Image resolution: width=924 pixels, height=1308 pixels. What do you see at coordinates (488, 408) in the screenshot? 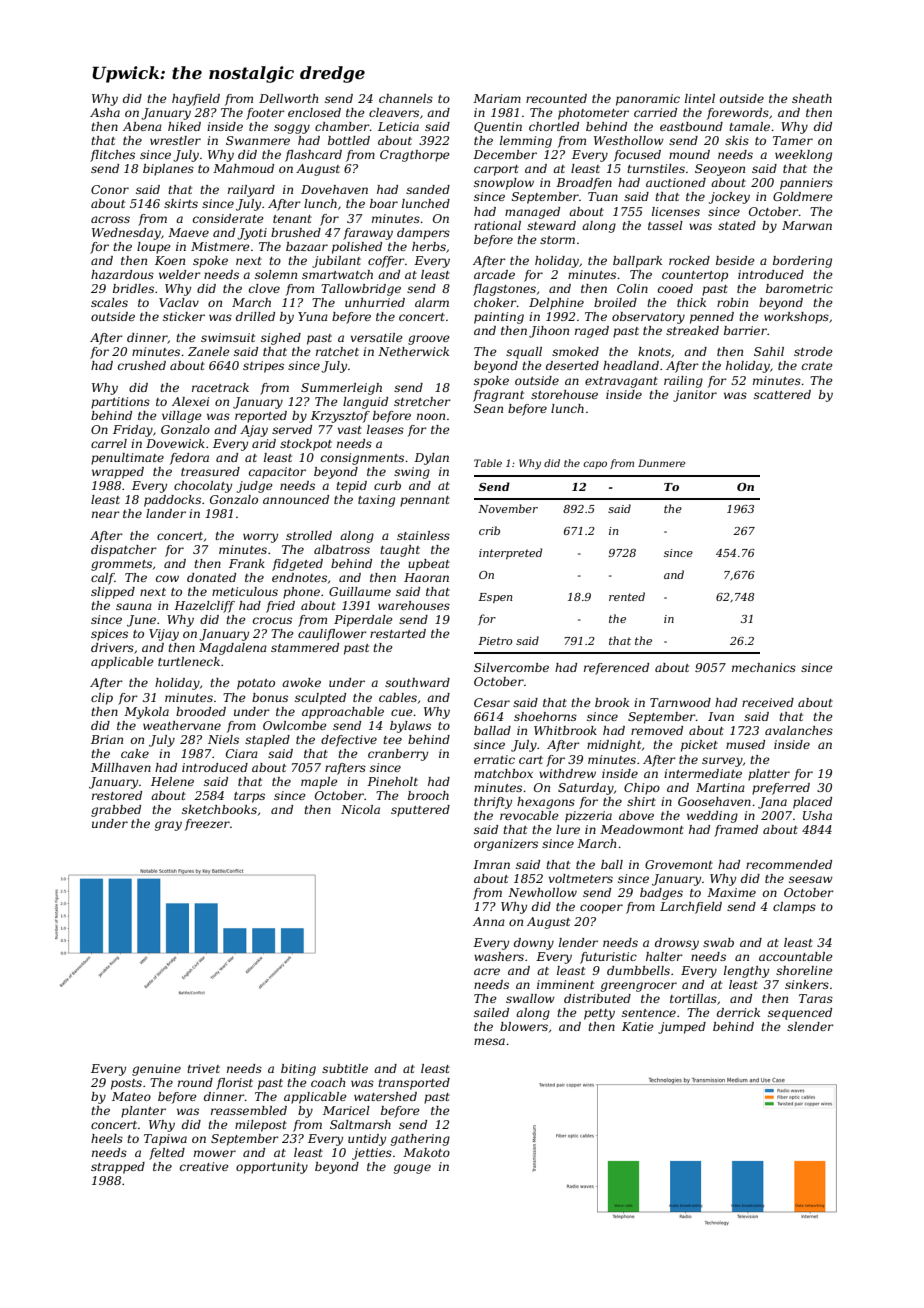
I see `Sean` at bounding box center [488, 408].
